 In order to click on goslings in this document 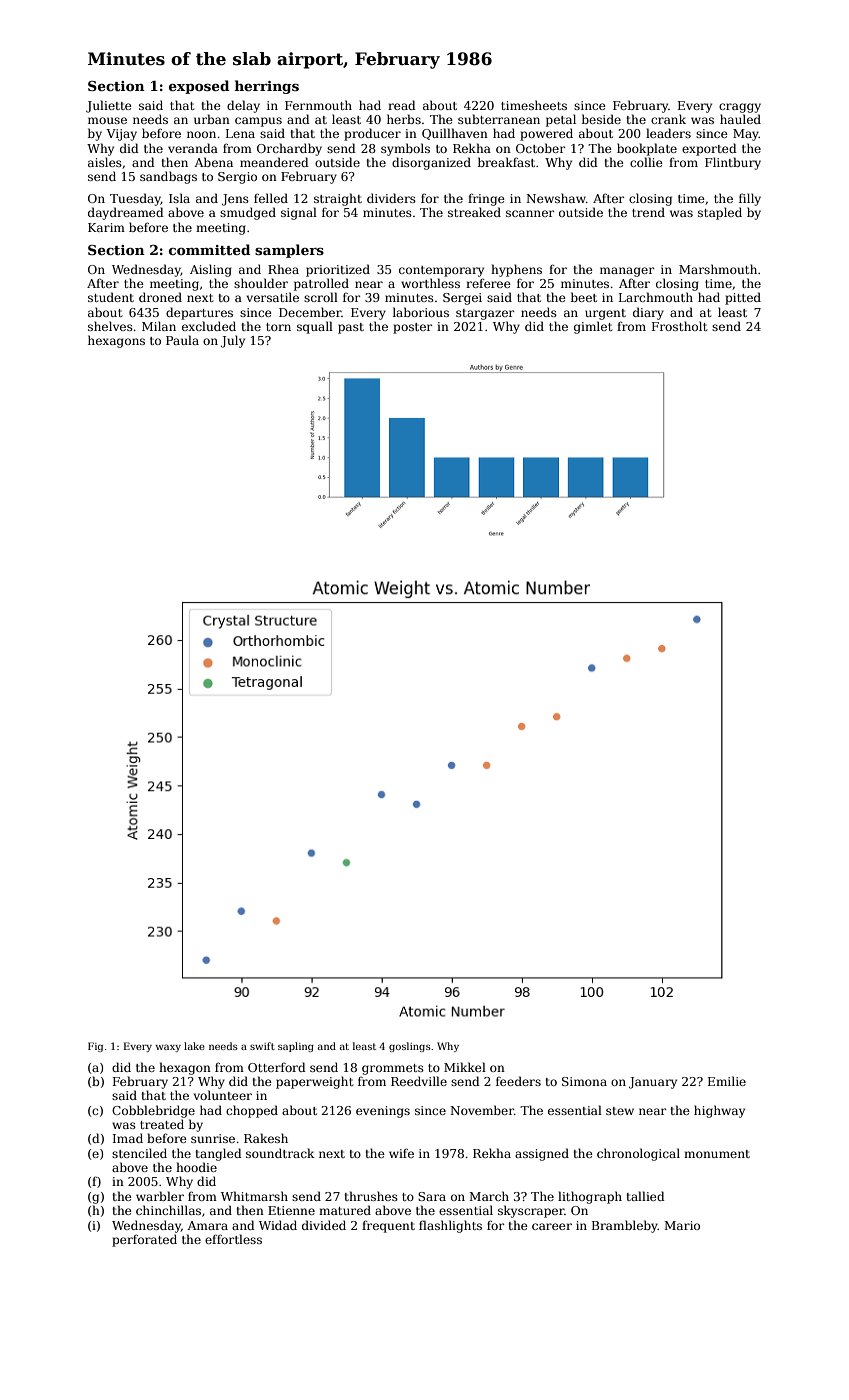, I will do `click(410, 1047)`.
